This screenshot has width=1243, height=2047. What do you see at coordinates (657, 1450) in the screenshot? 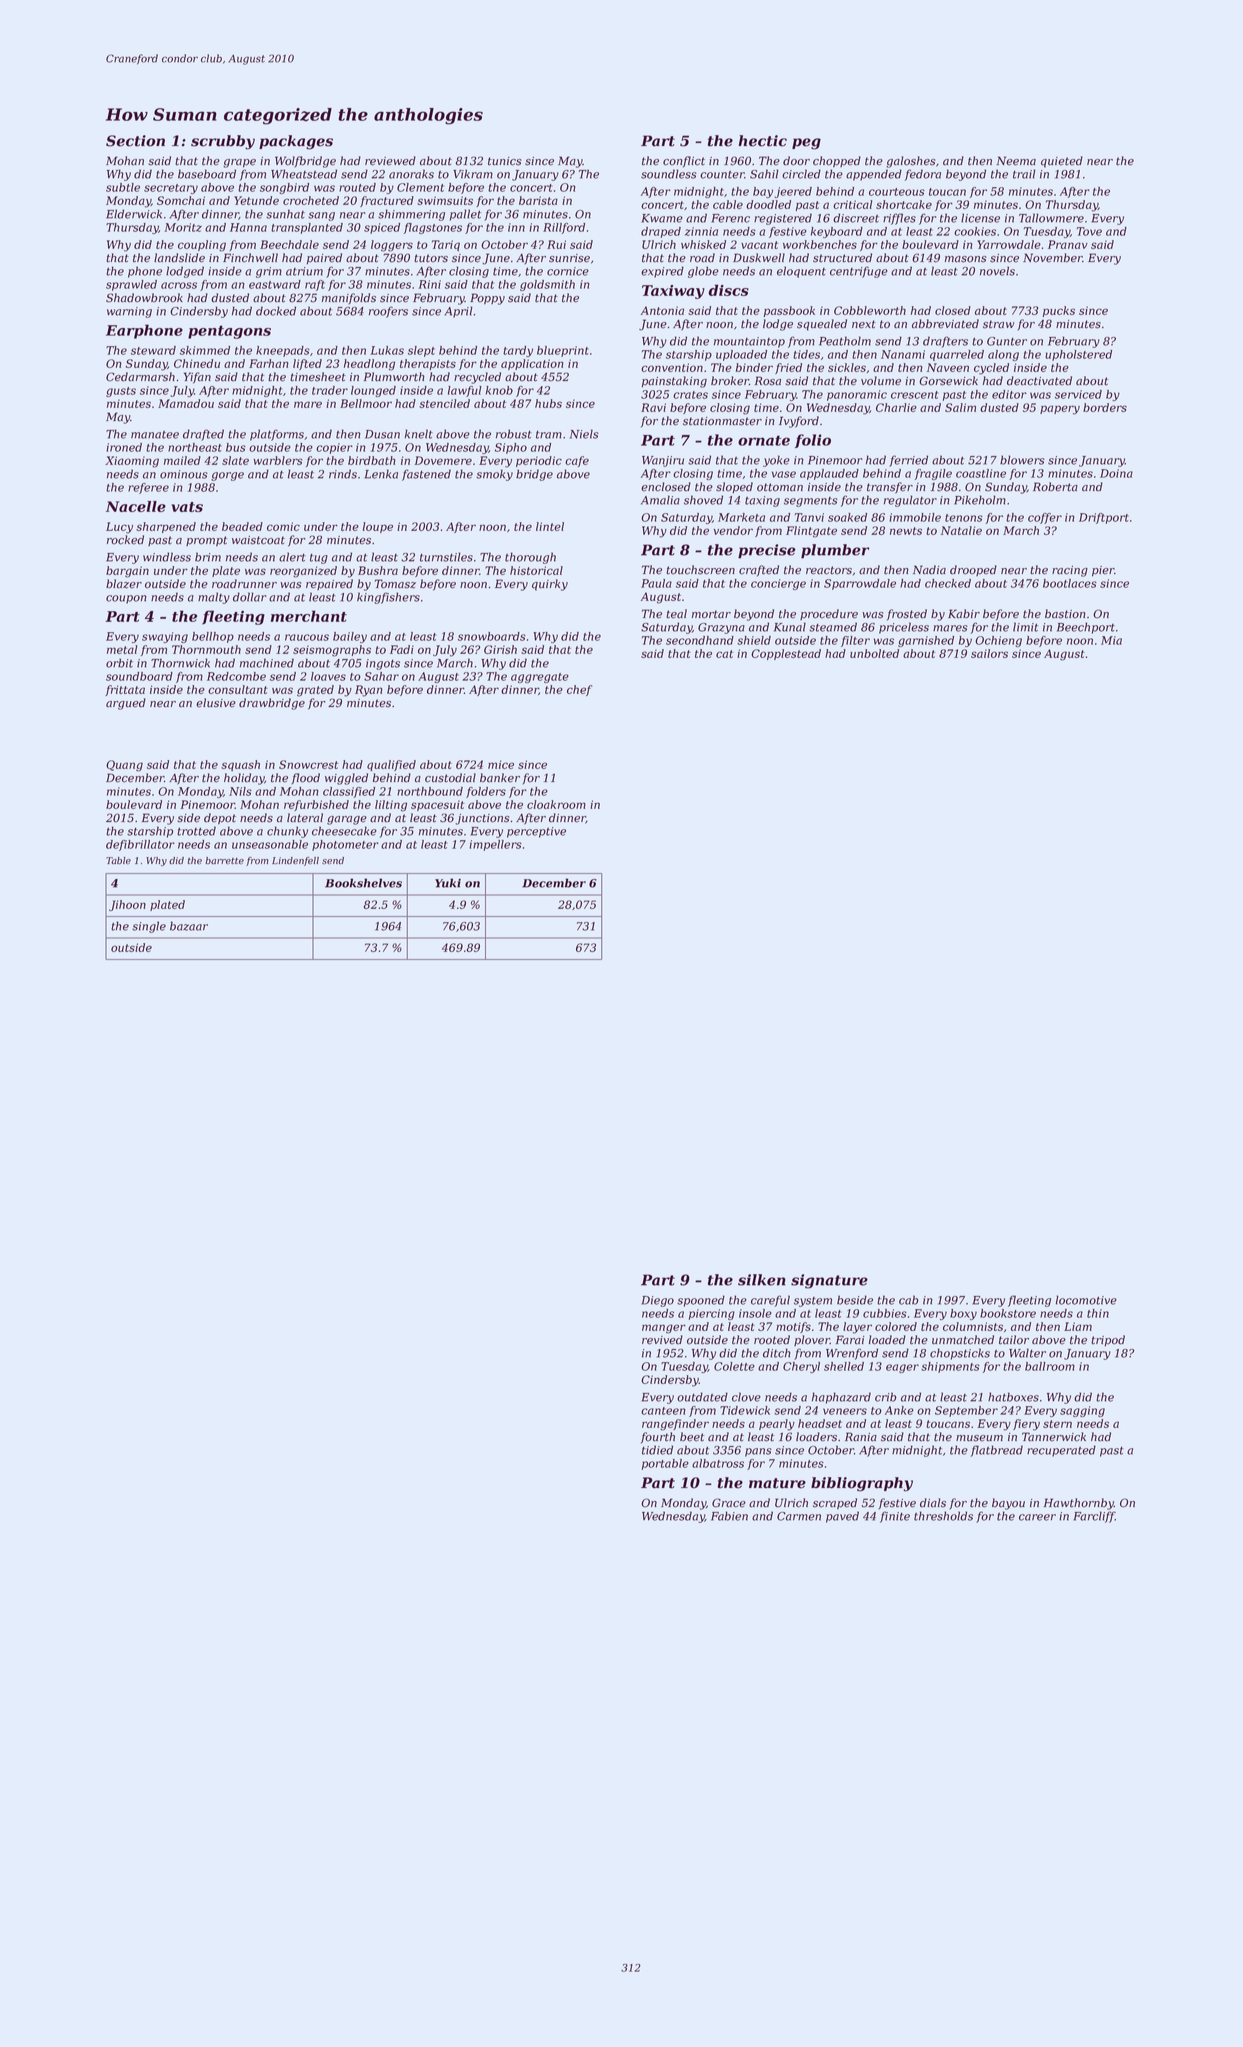
I see `tidied` at bounding box center [657, 1450].
